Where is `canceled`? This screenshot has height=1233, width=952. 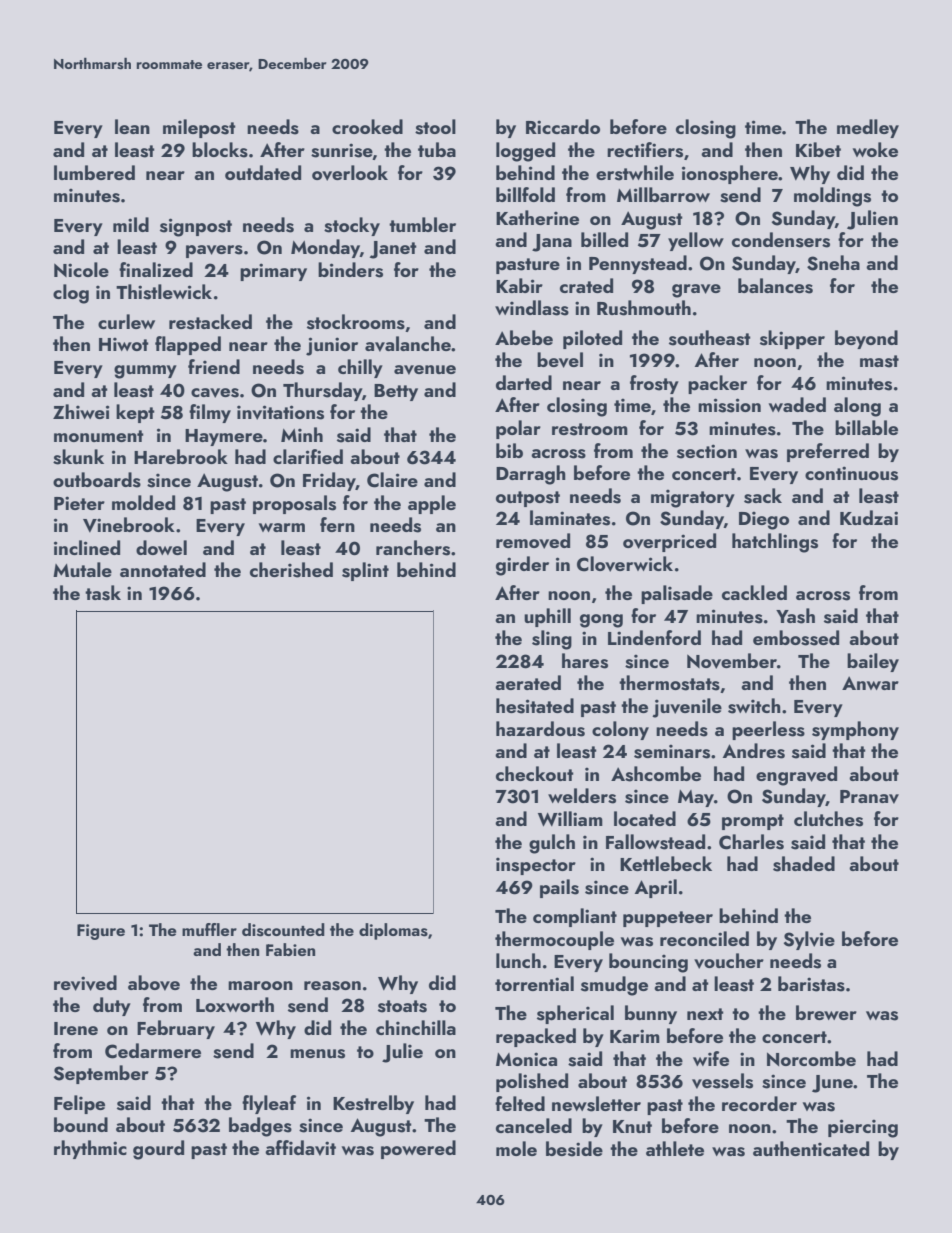 canceled is located at coordinates (534, 1125).
